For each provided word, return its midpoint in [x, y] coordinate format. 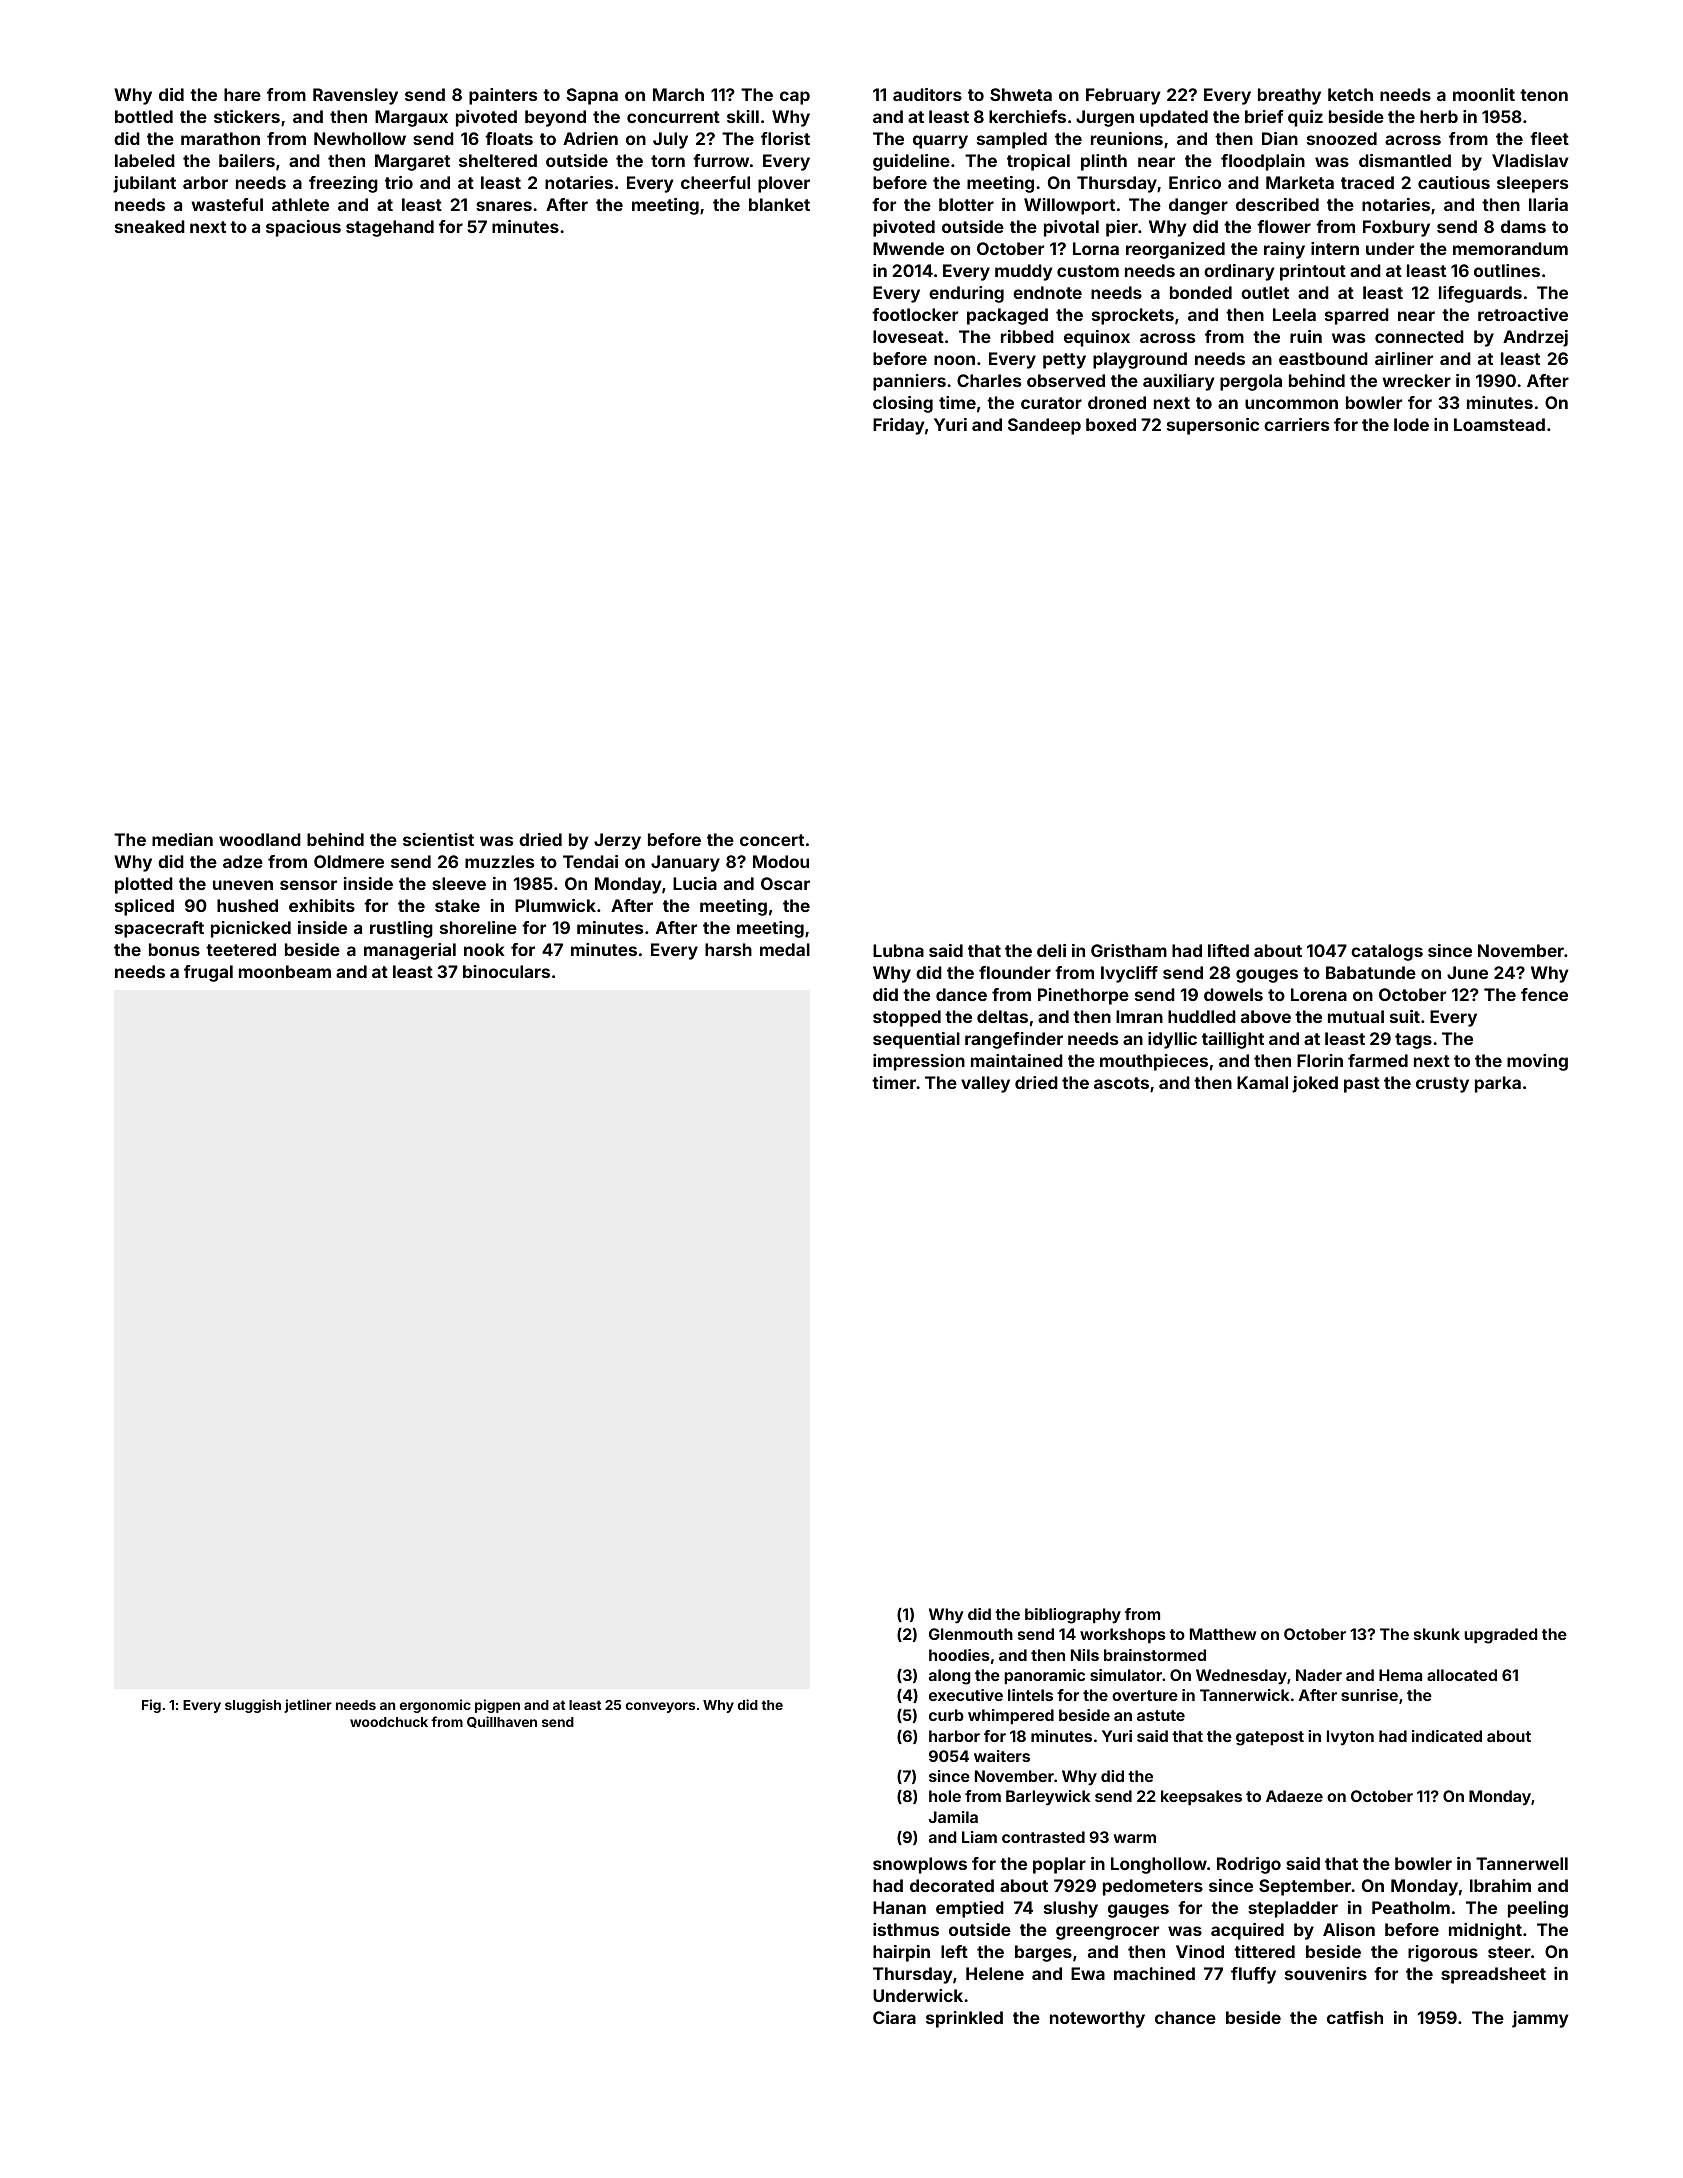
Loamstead [1499, 424]
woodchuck [389, 1722]
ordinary [1239, 272]
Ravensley [355, 96]
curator [1051, 403]
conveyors [660, 1707]
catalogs [1387, 952]
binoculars [506, 971]
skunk [1437, 1634]
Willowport [1069, 206]
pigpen [497, 1706]
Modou [781, 861]
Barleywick [1048, 1798]
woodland [260, 839]
